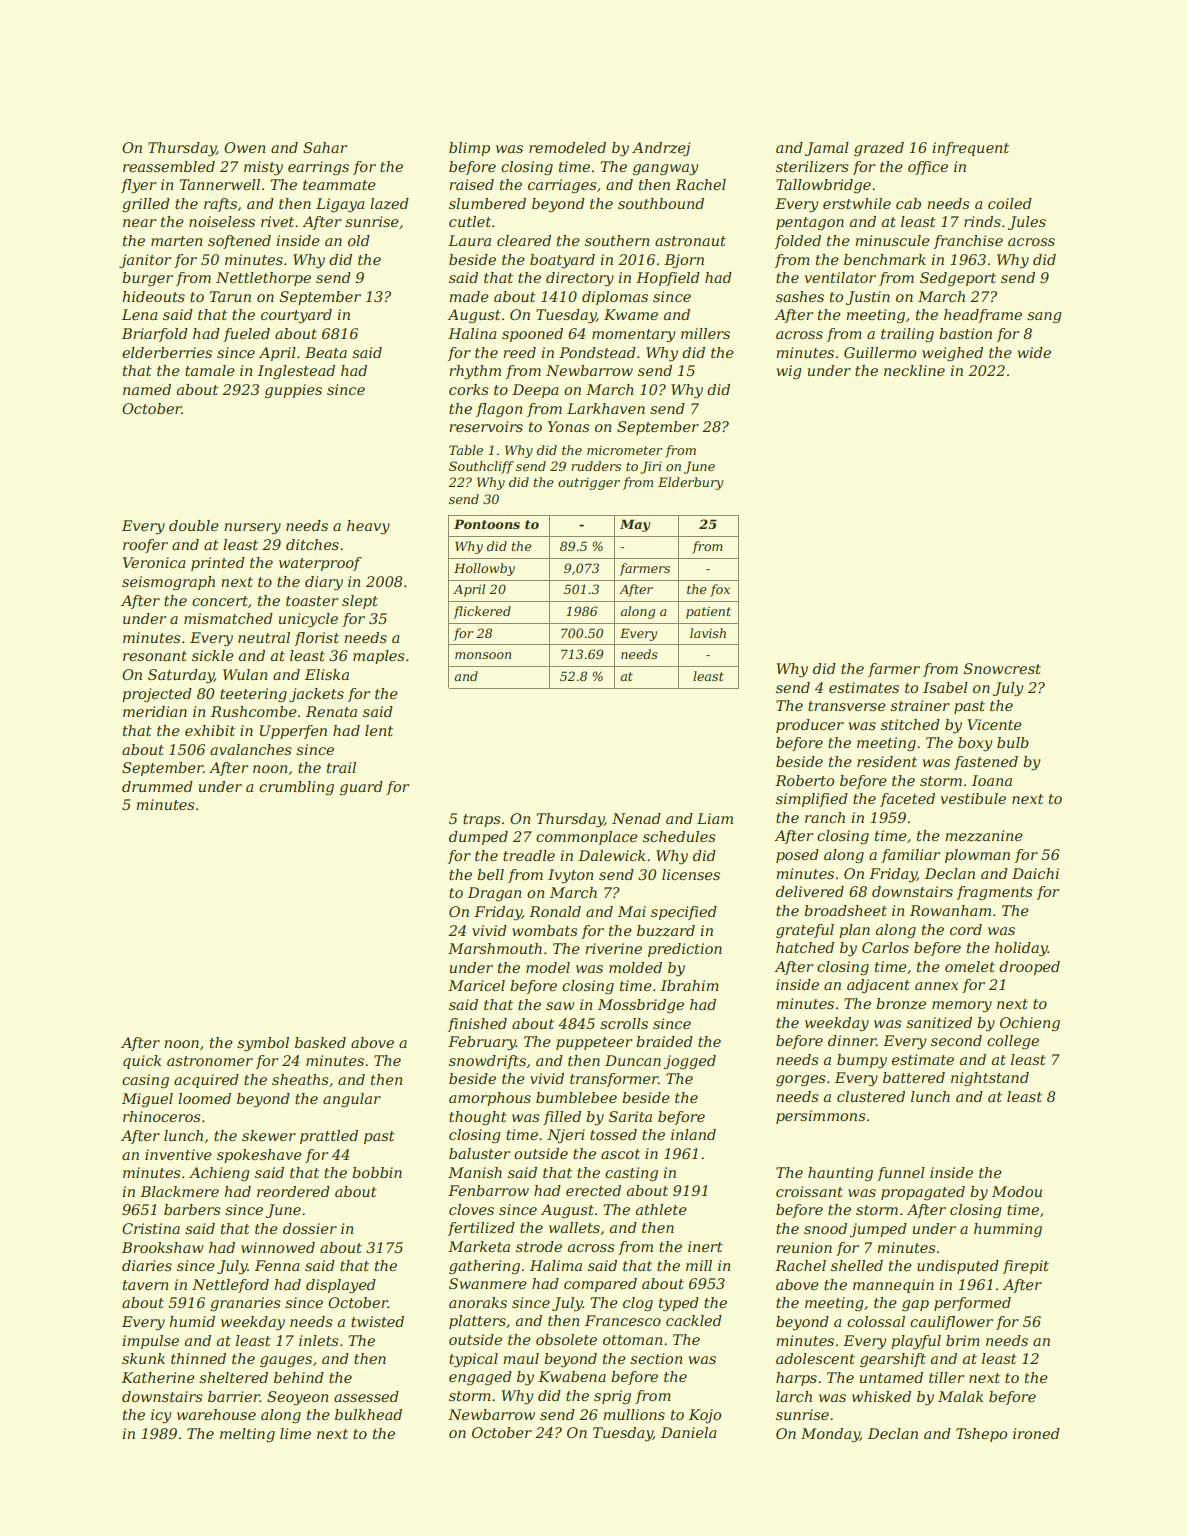 This screenshot has height=1536, width=1187. What do you see at coordinates (1030, 1024) in the screenshot?
I see `Ochieng` at bounding box center [1030, 1024].
